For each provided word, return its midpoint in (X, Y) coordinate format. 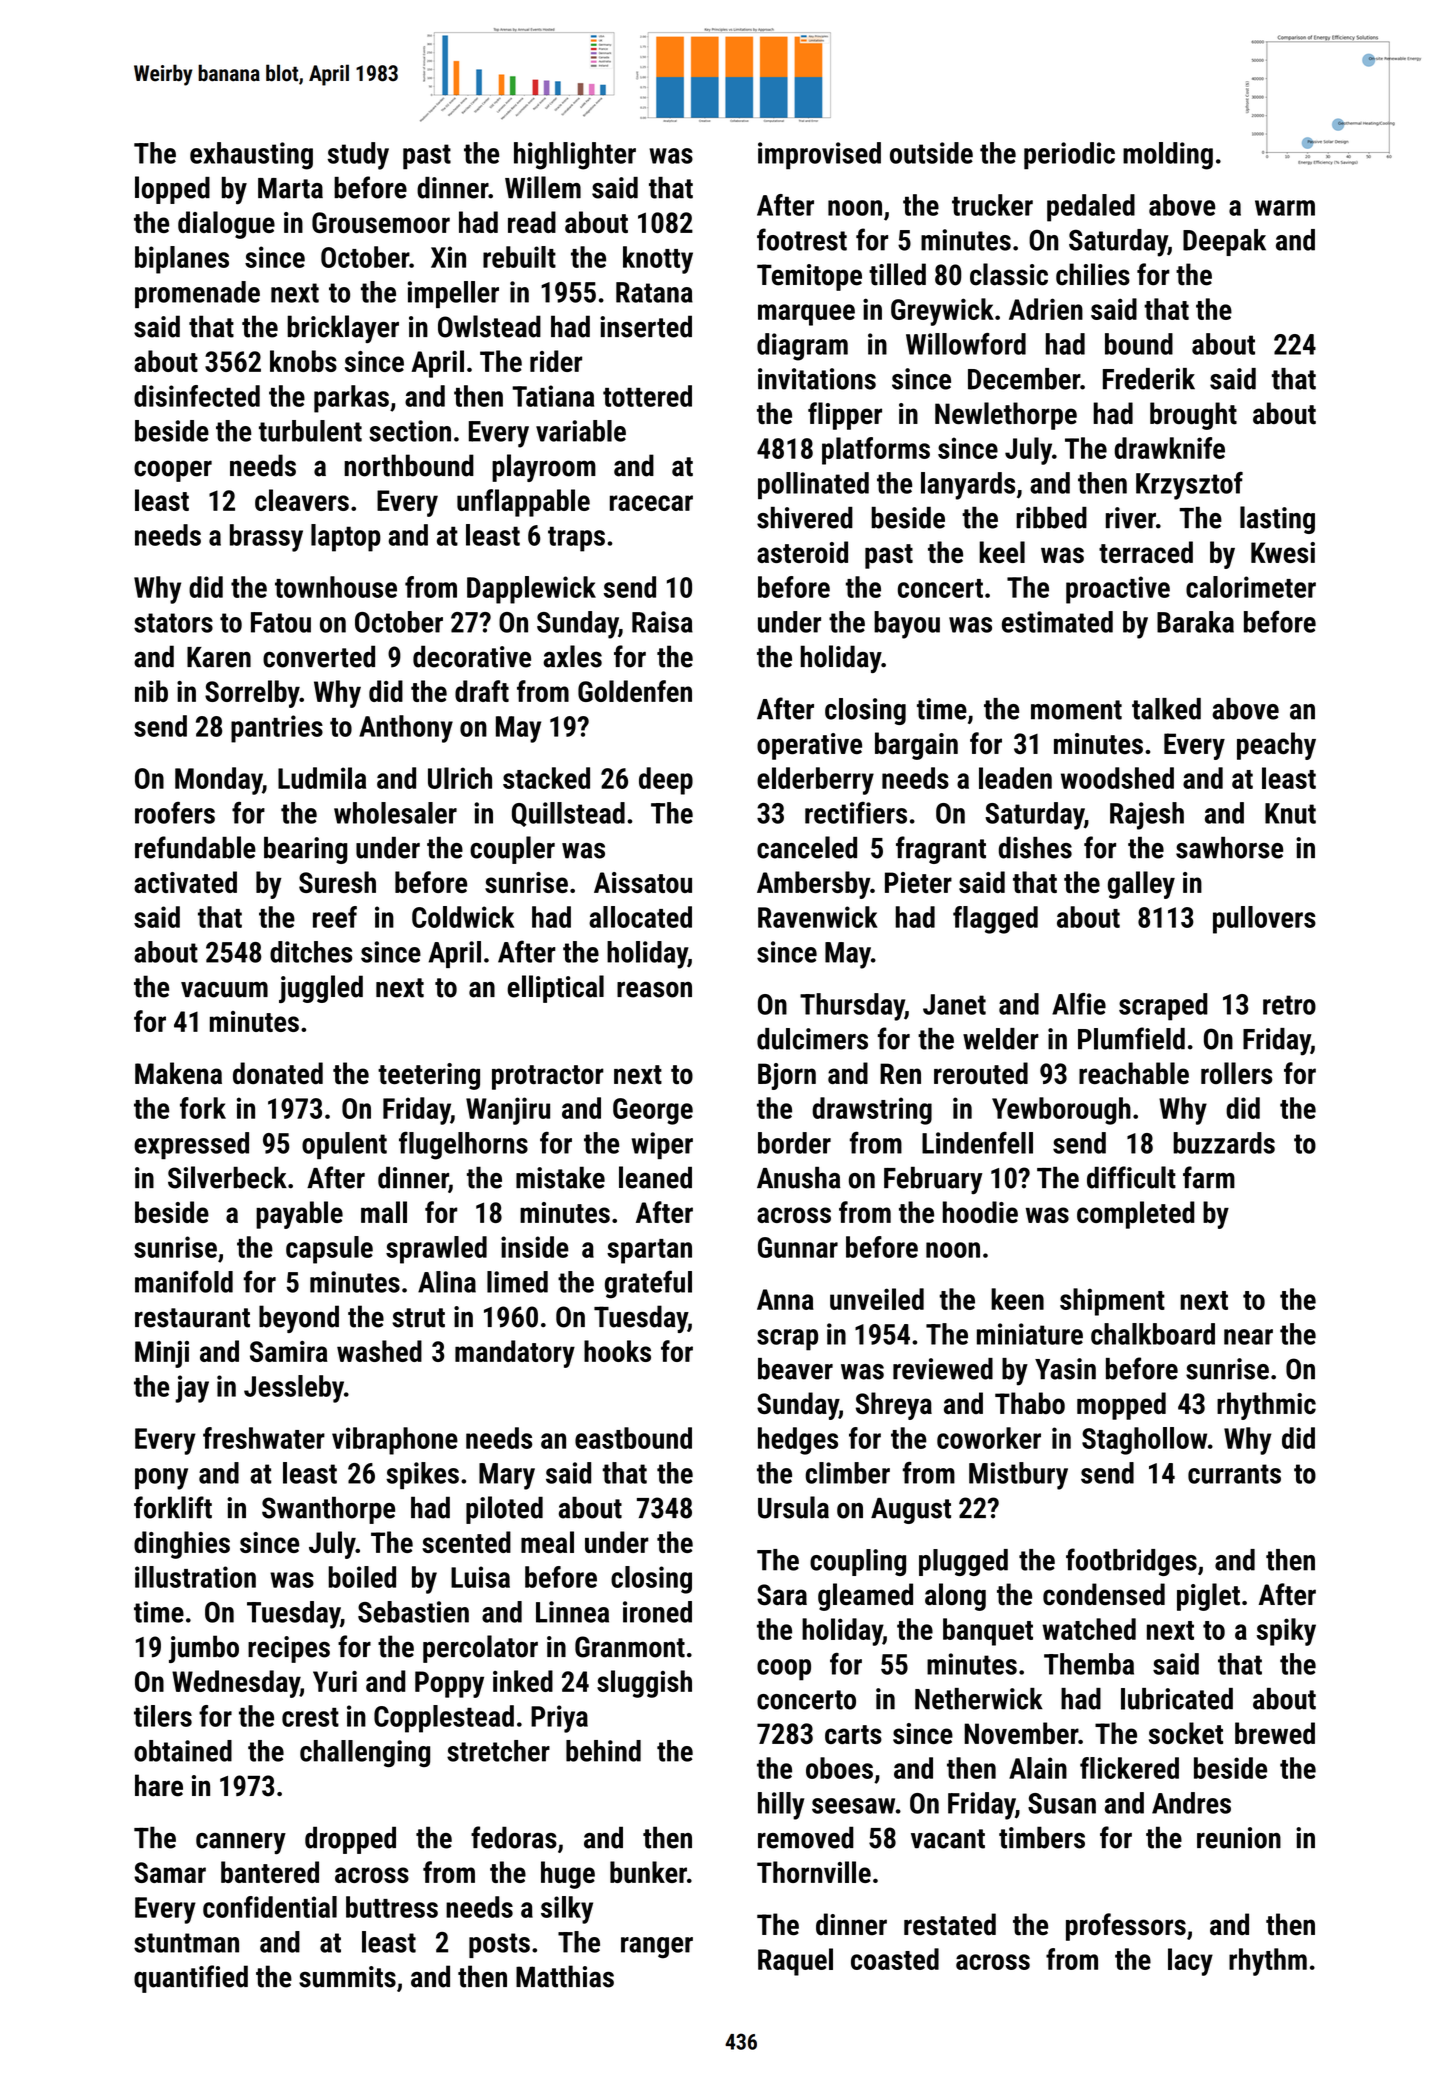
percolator (480, 1649)
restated (950, 1924)
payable (299, 1215)
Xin (448, 257)
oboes (839, 1768)
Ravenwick (818, 917)
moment (1076, 710)
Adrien (1046, 309)
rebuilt (519, 257)
